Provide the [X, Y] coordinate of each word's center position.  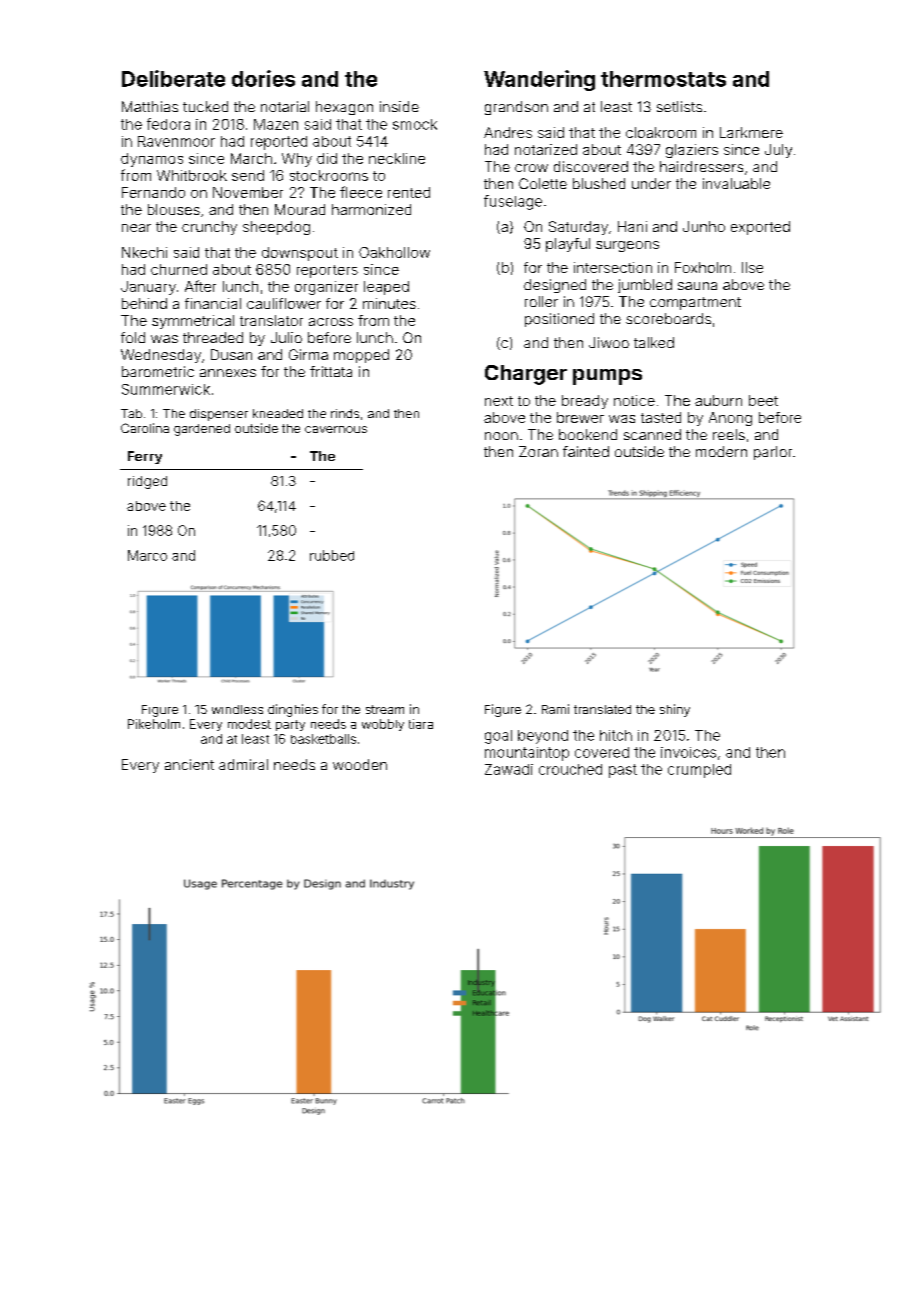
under [651, 183]
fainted [586, 451]
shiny [675, 710]
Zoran [538, 451]
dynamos [152, 160]
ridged [147, 482]
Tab [131, 413]
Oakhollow [394, 252]
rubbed [332, 555]
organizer [326, 288]
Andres [508, 132]
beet [763, 400]
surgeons [627, 246]
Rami [555, 709]
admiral [243, 764]
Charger [526, 375]
